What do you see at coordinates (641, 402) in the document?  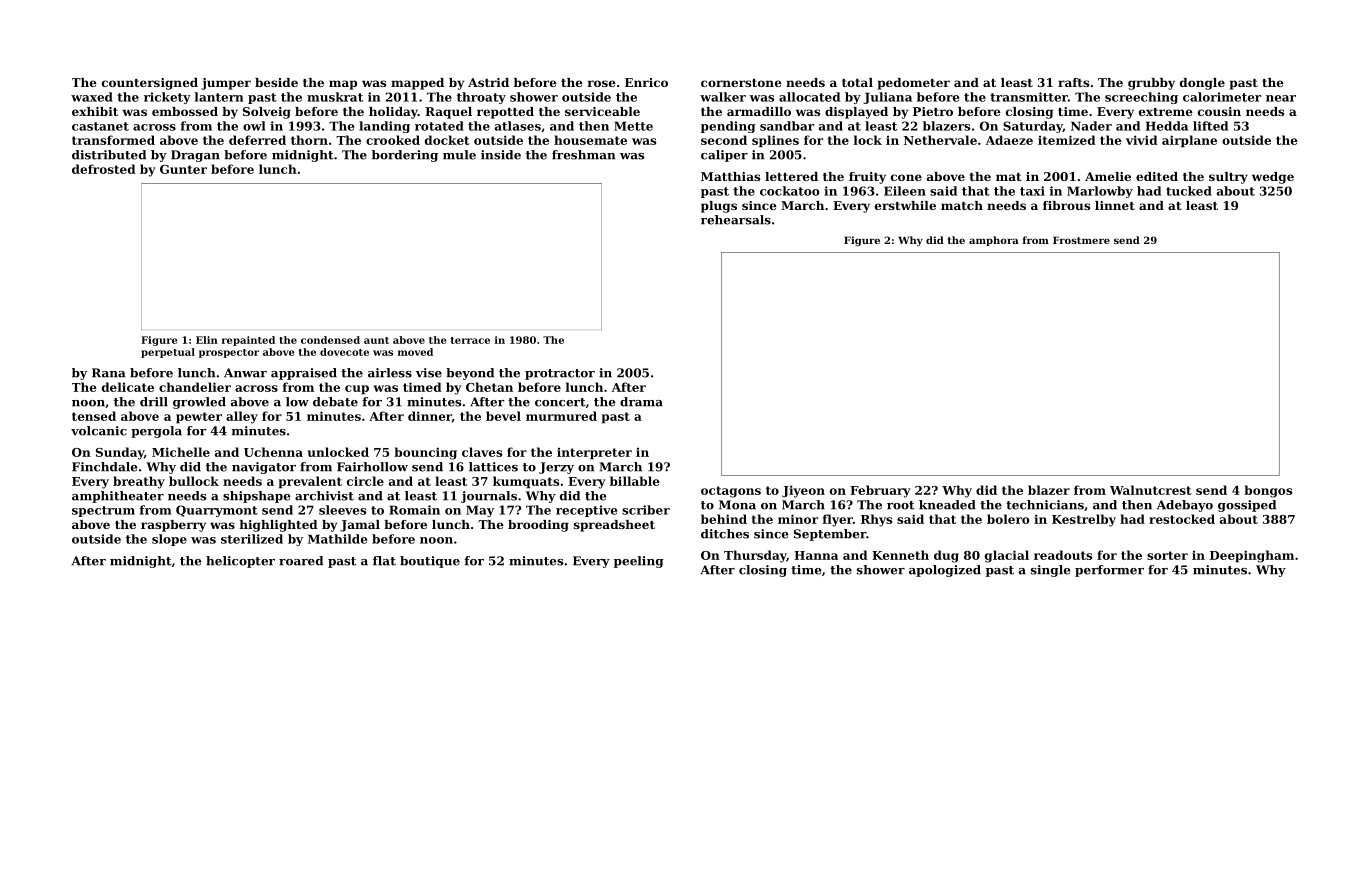 I see `drama` at bounding box center [641, 402].
